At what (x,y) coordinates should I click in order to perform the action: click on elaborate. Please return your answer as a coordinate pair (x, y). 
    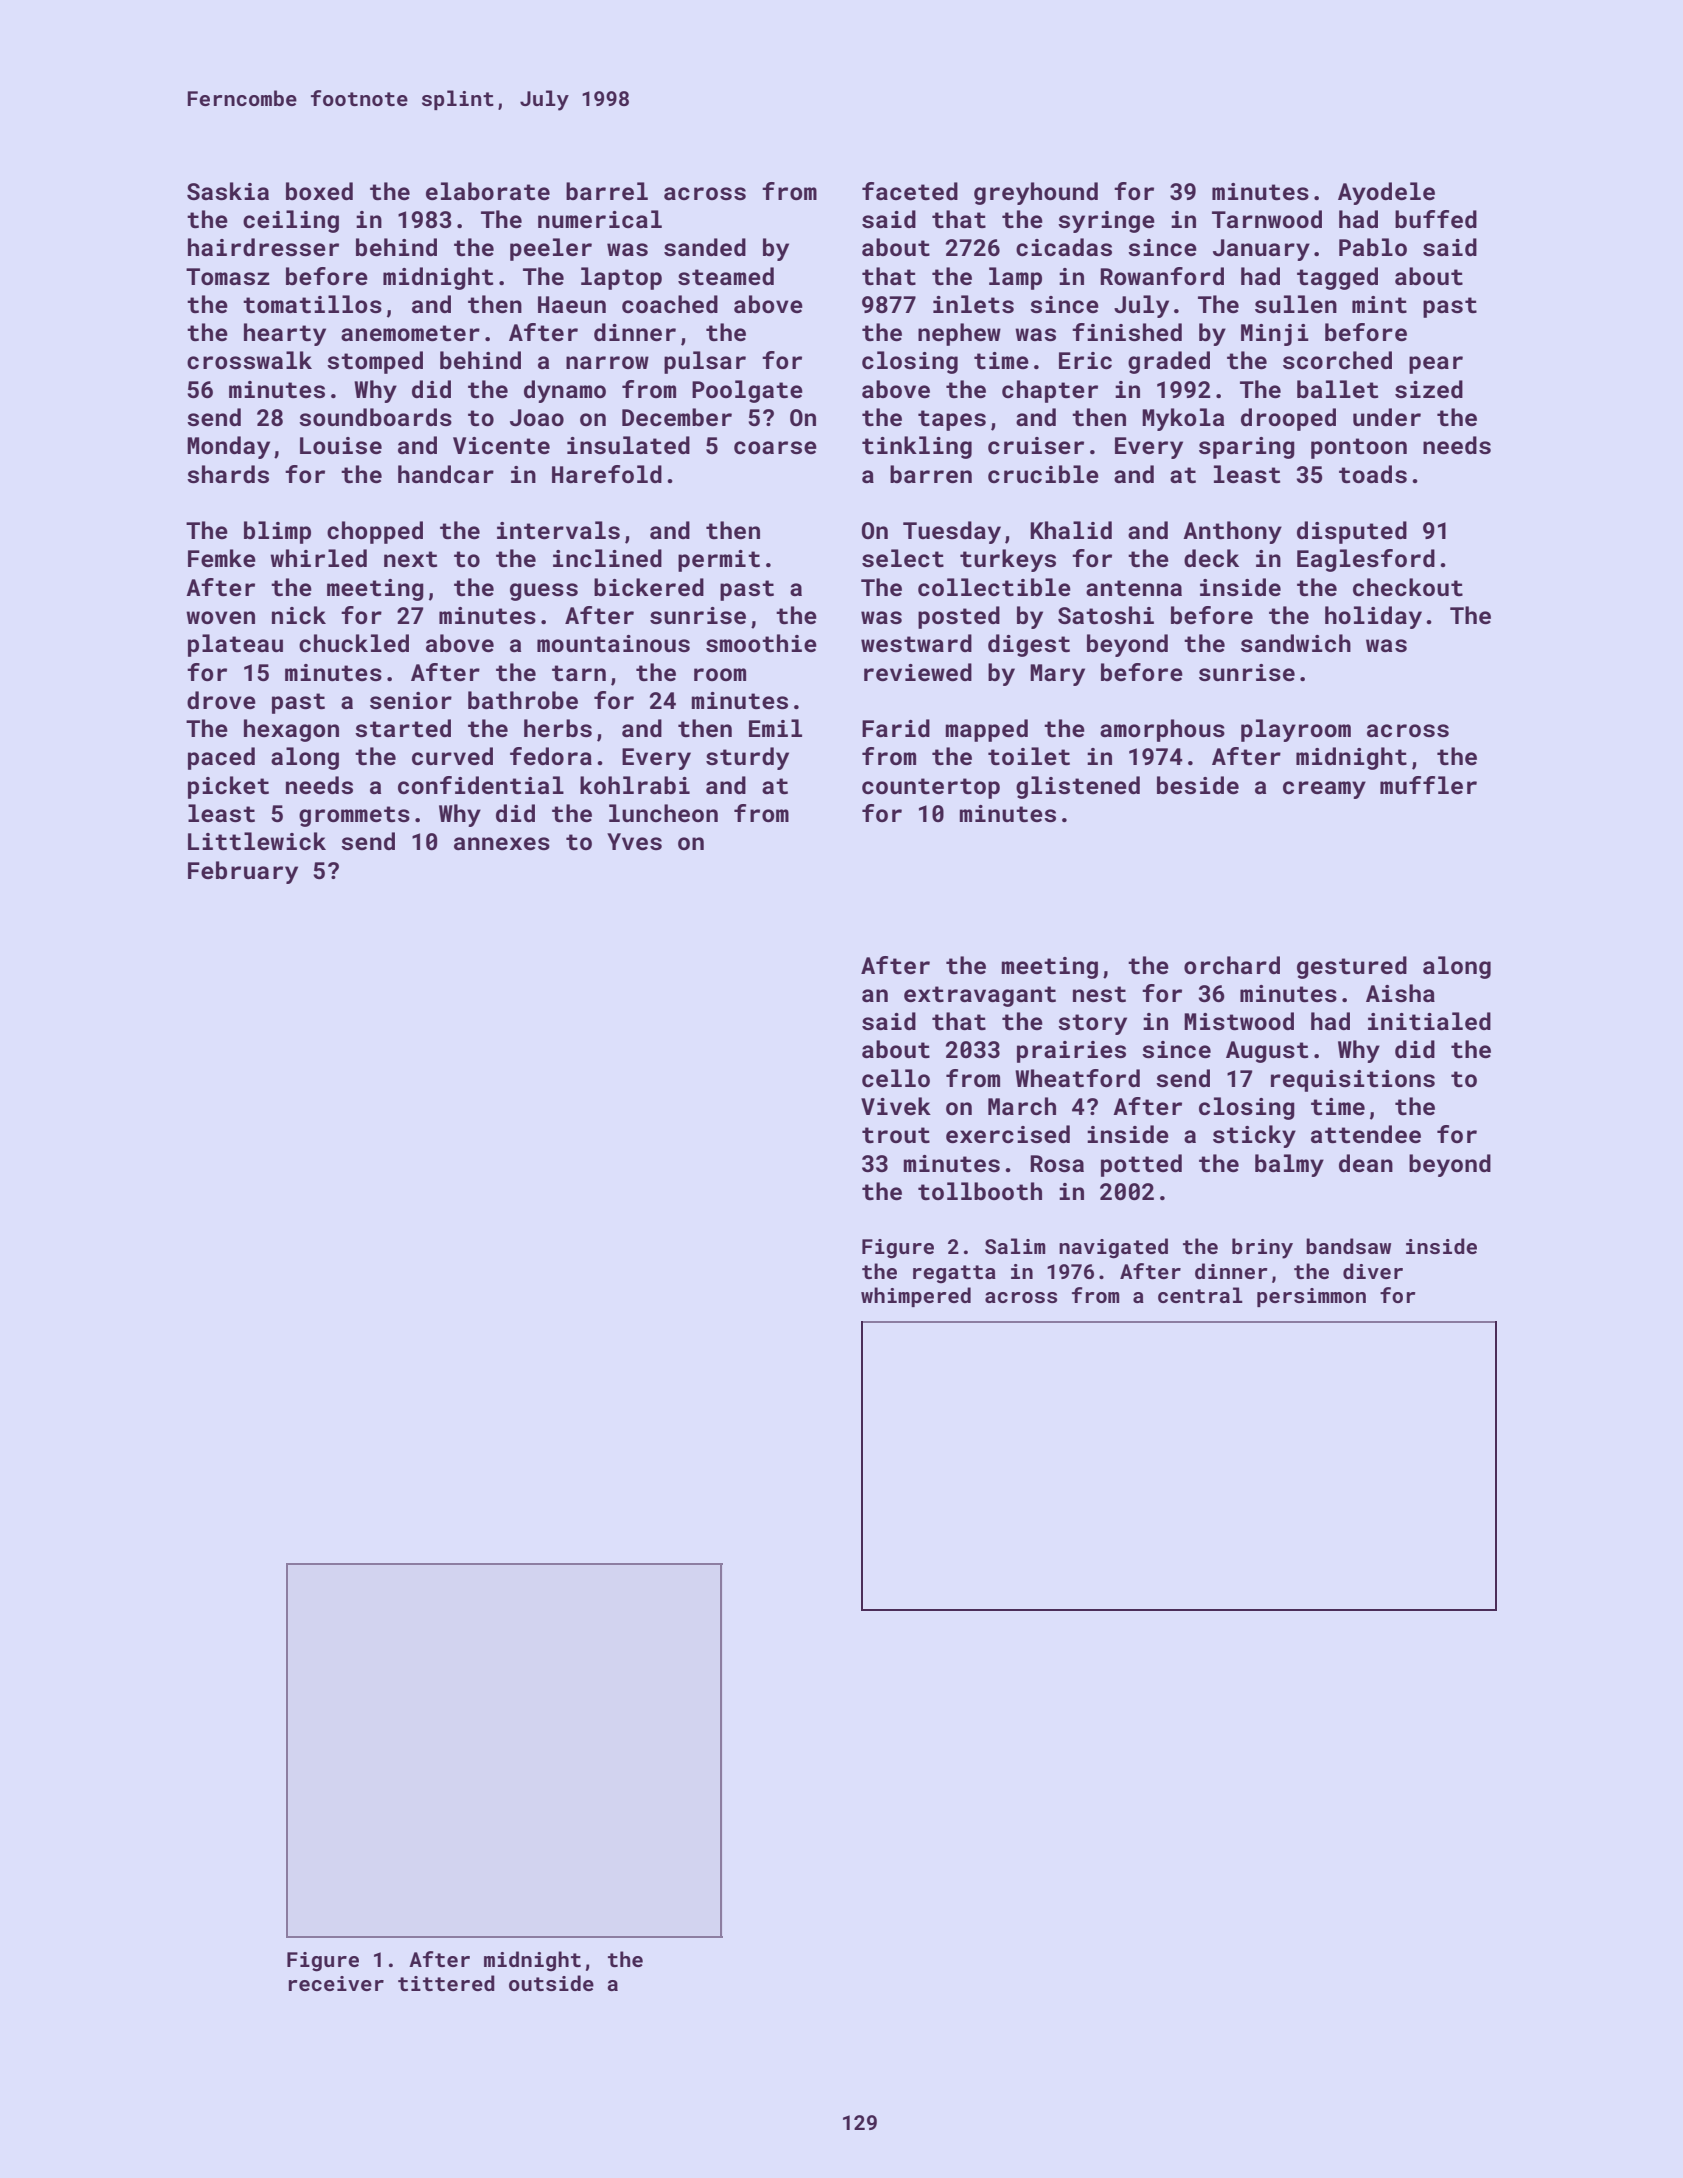
    Looking at the image, I should click on (488, 191).
